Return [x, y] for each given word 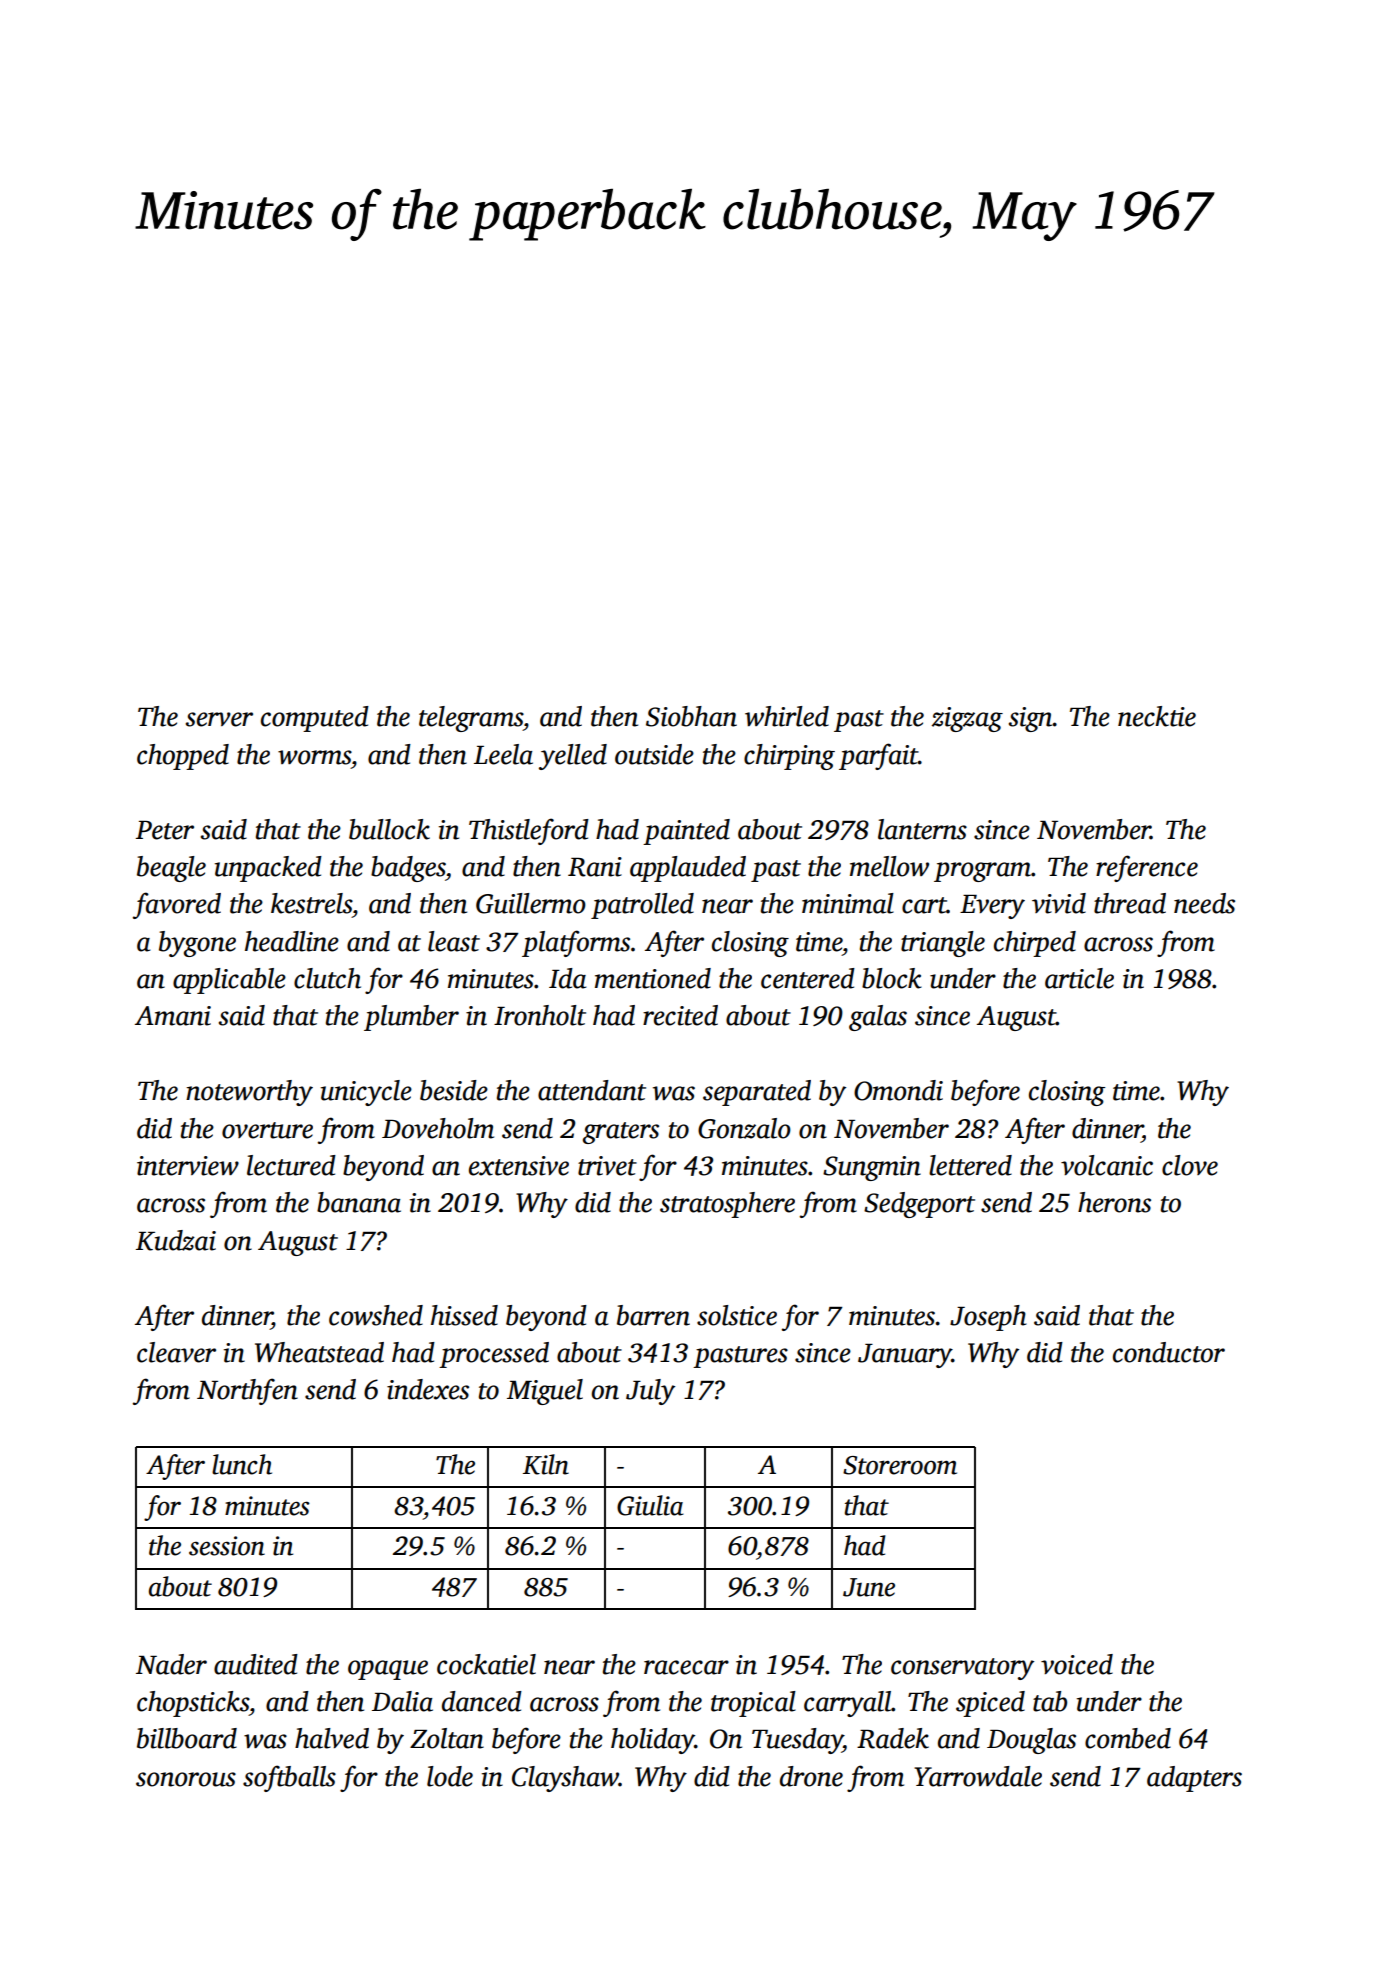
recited [680, 1015]
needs [1204, 903]
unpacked [268, 869]
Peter [165, 830]
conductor [1169, 1352]
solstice [737, 1315]
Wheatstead [319, 1352]
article [1079, 978]
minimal [848, 903]
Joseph [988, 1318]
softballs [289, 1778]
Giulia [650, 1505]
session [227, 1546]
